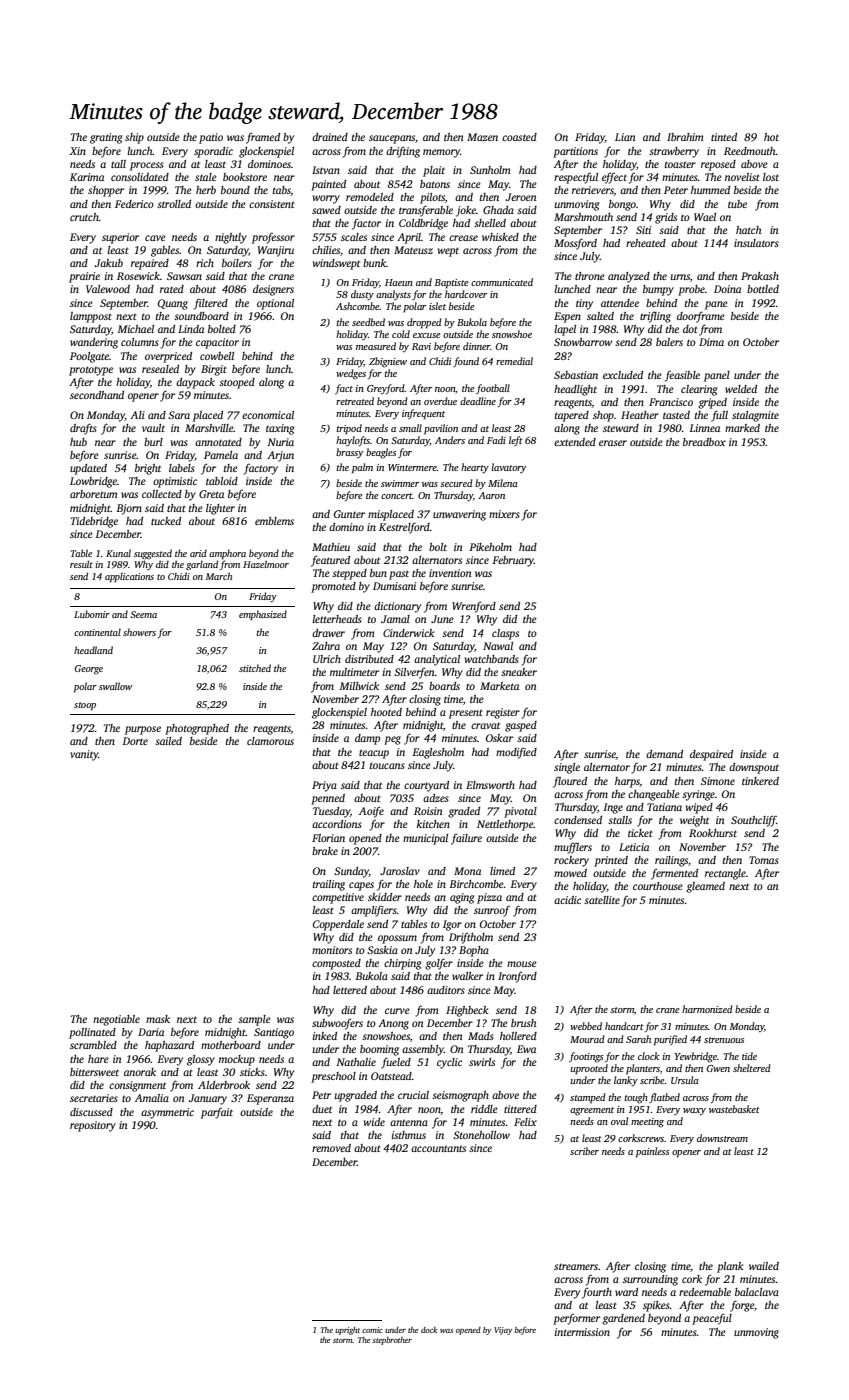  Describe the element at coordinates (575, 244) in the screenshot. I see `Mossford` at that location.
